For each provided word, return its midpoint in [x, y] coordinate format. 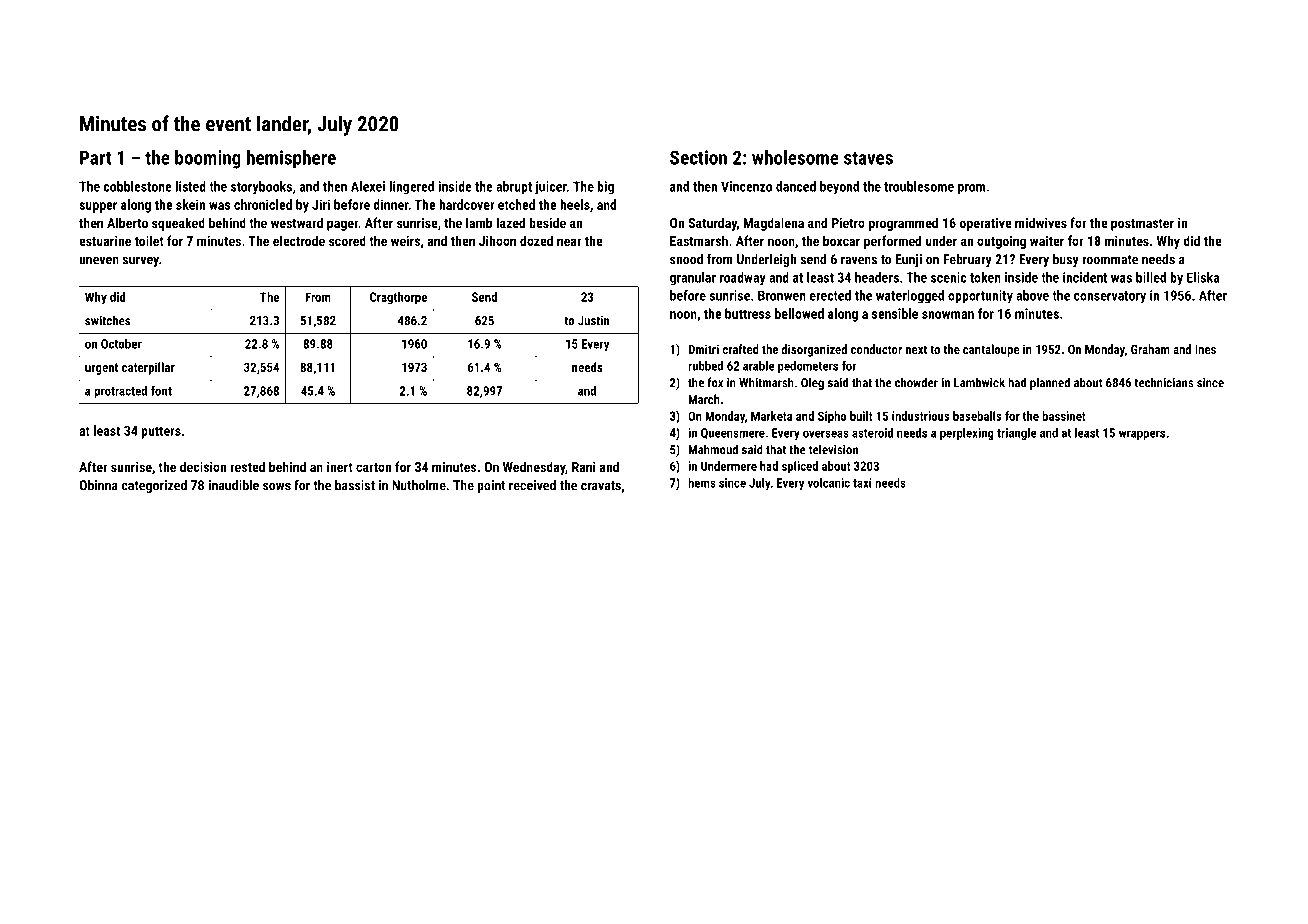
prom [971, 189]
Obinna [98, 485]
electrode [299, 240]
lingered [412, 188]
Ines [1205, 349]
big [605, 188]
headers [877, 277]
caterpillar [148, 368]
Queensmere [733, 433]
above [1032, 295]
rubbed [705, 366]
